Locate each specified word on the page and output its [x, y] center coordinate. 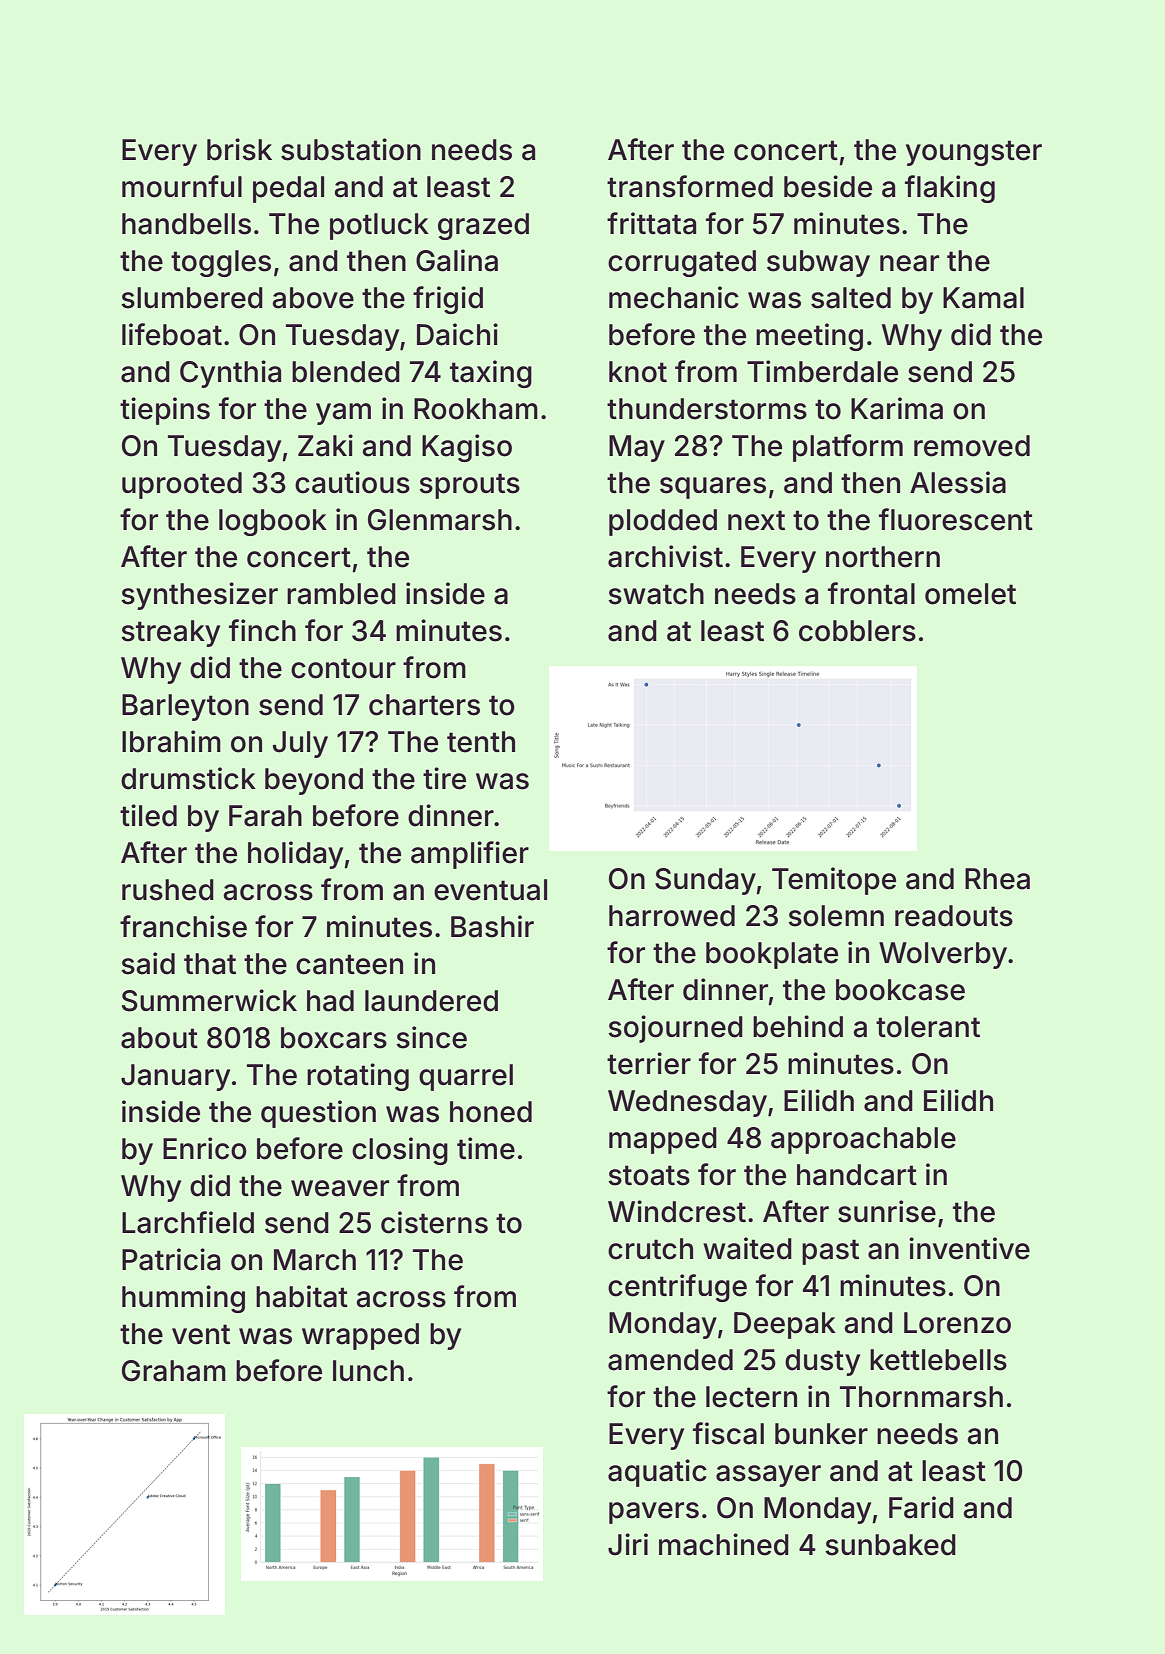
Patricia [171, 1259]
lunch [368, 1371]
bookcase [900, 990]
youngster [974, 153]
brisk [239, 149]
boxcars [334, 1038]
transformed [690, 186]
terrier [649, 1063]
